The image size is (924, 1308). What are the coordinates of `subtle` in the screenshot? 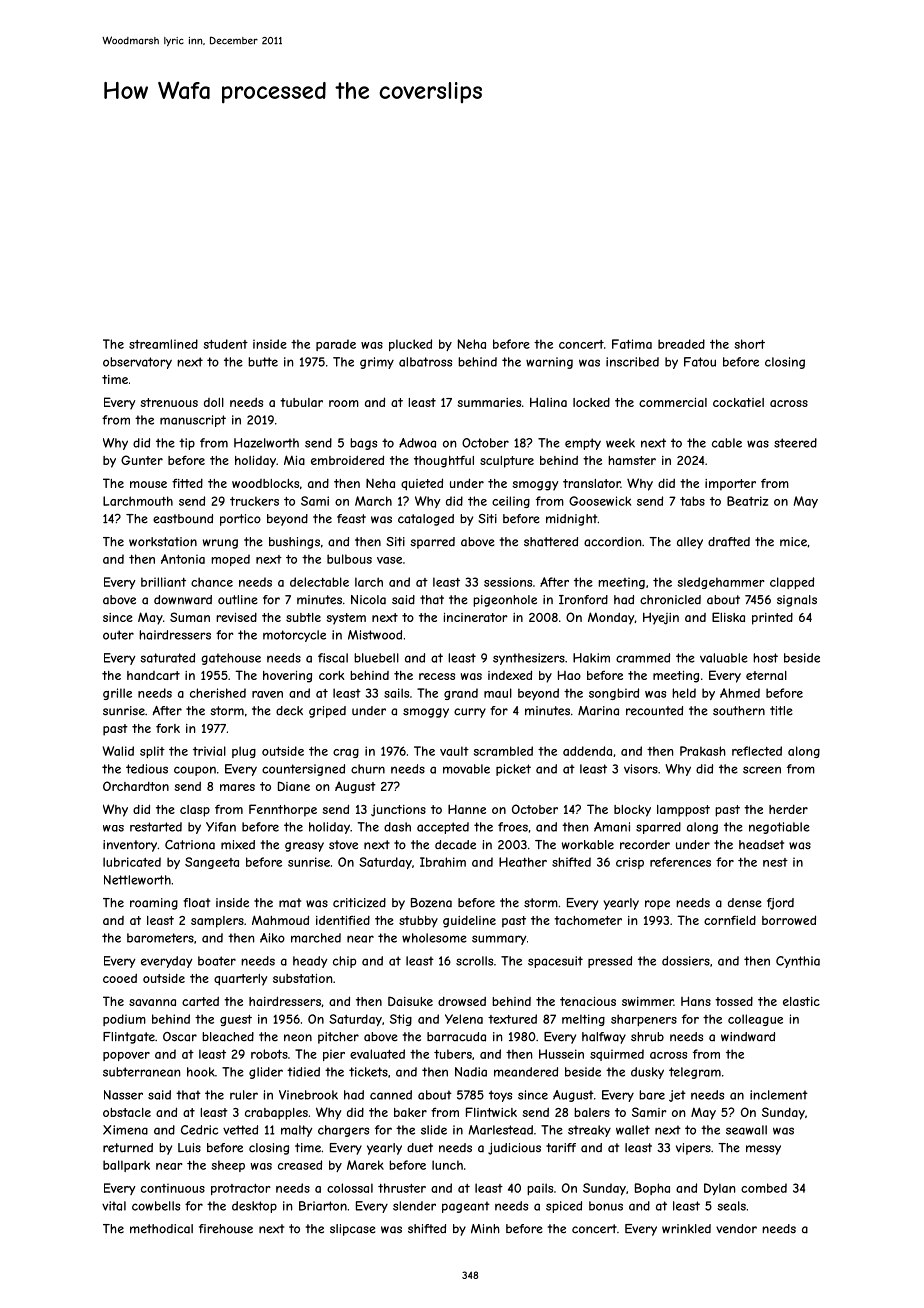 It's located at (303, 617).
